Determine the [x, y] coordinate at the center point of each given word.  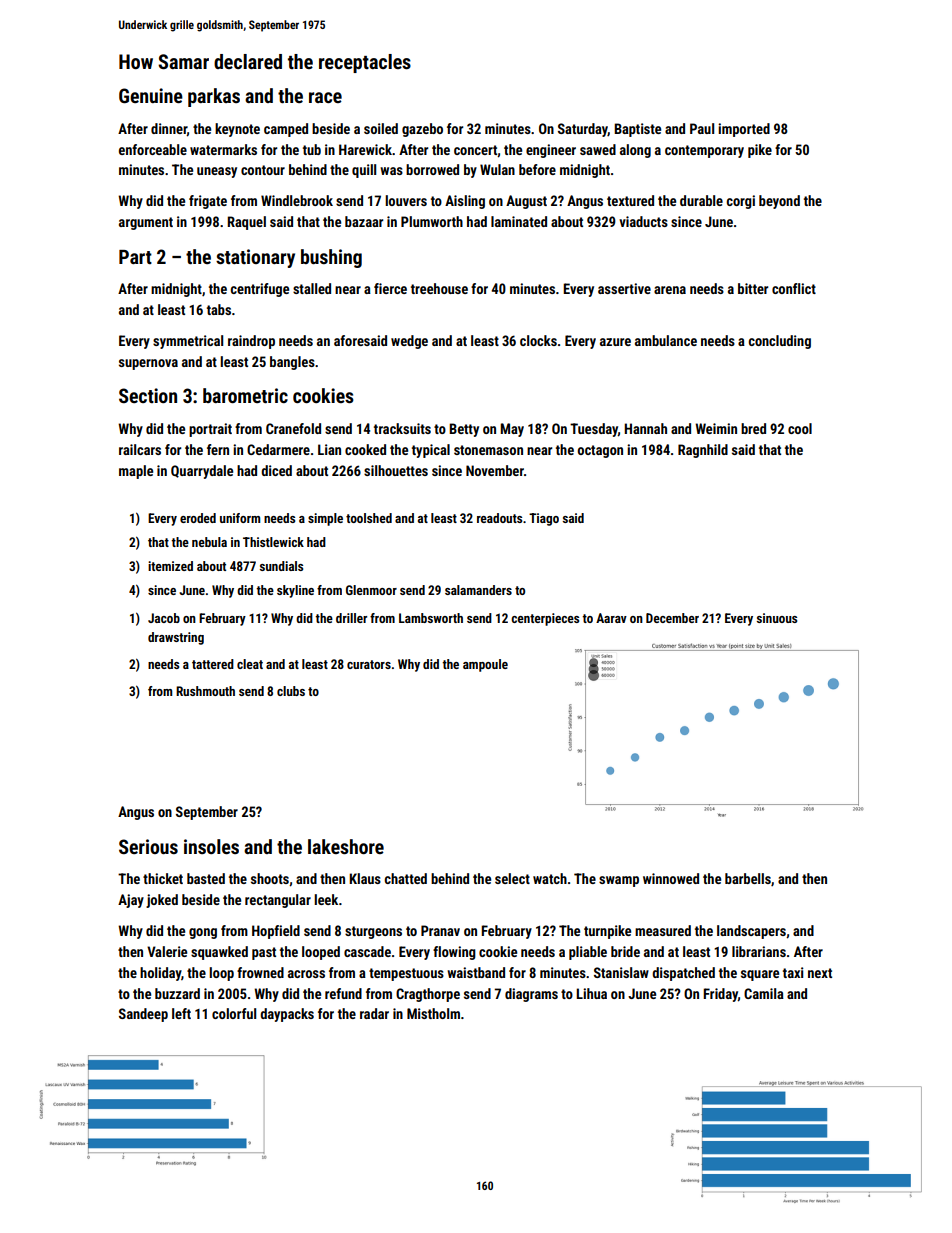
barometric [245, 395]
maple [136, 472]
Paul [702, 128]
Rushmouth [205, 691]
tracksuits [402, 428]
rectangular [278, 901]
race [325, 97]
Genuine [151, 95]
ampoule [485, 665]
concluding [780, 342]
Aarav [611, 618]
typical [431, 451]
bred [753, 428]
